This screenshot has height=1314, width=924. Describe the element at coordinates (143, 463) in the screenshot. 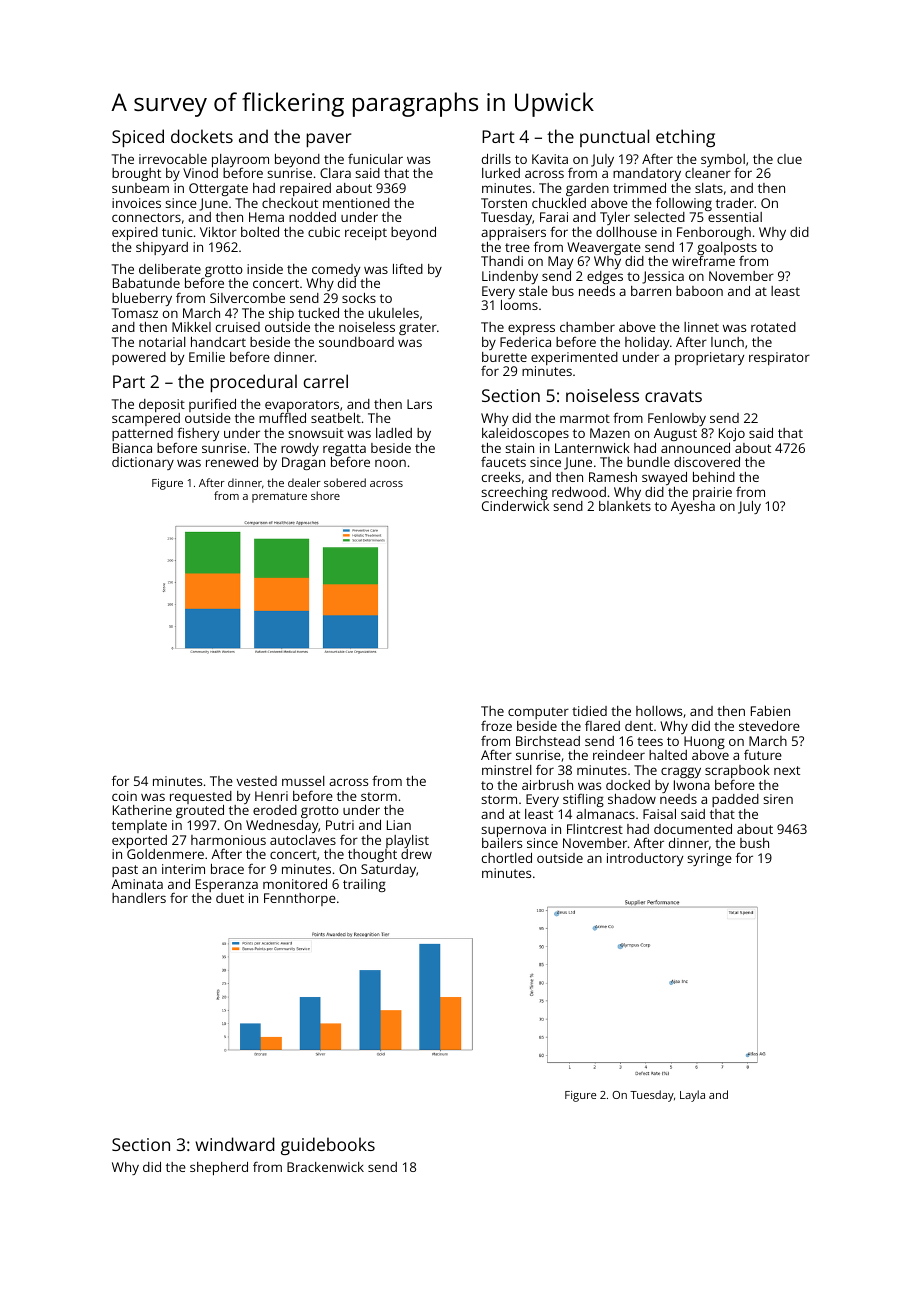

I see `dictionary` at that location.
